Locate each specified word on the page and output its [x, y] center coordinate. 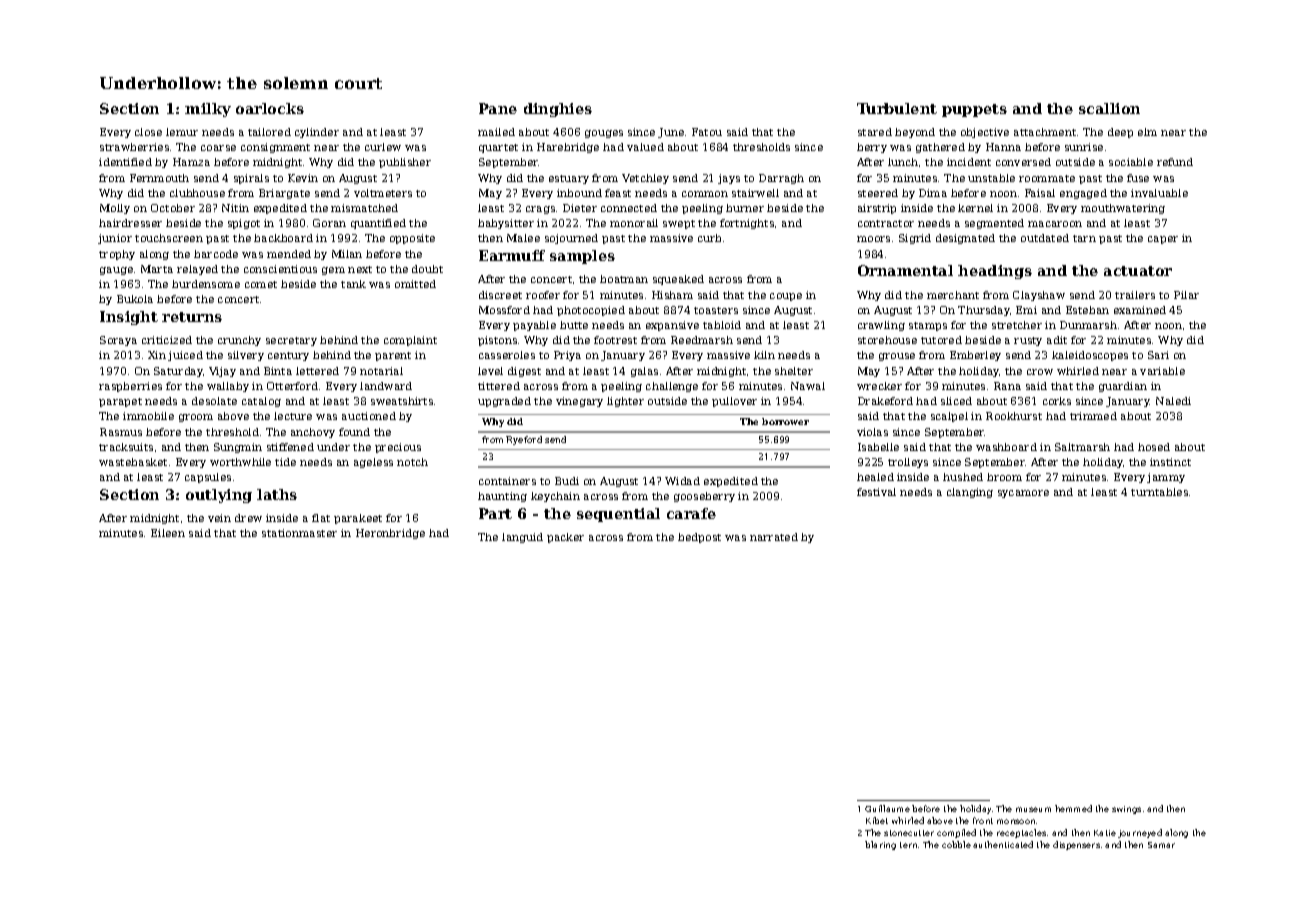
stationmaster [299, 533]
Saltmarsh [1082, 447]
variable [1162, 371]
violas [872, 432]
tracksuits [126, 447]
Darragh [781, 179]
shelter [794, 371]
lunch [903, 162]
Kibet [877, 820]
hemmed [1073, 808]
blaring [880, 845]
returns [192, 317]
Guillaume [887, 808]
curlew [383, 147]
